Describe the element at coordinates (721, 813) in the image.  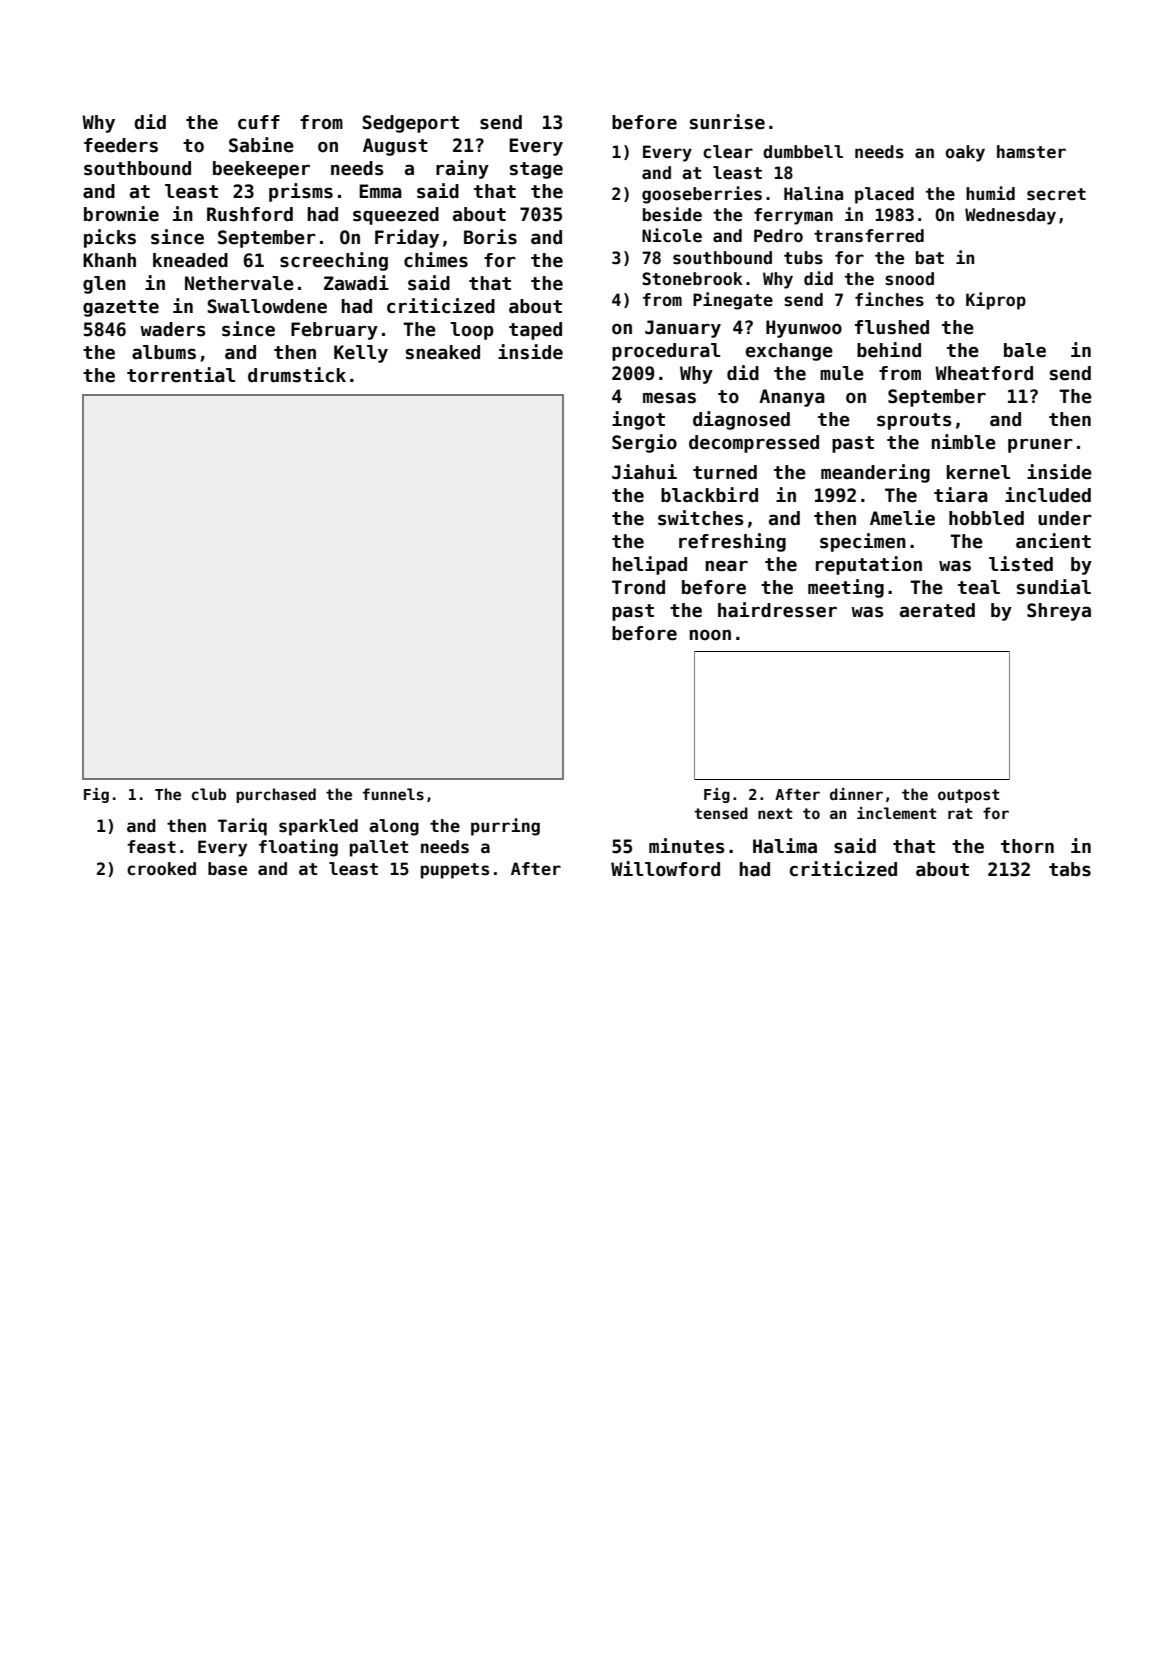
I see `tensed` at that location.
